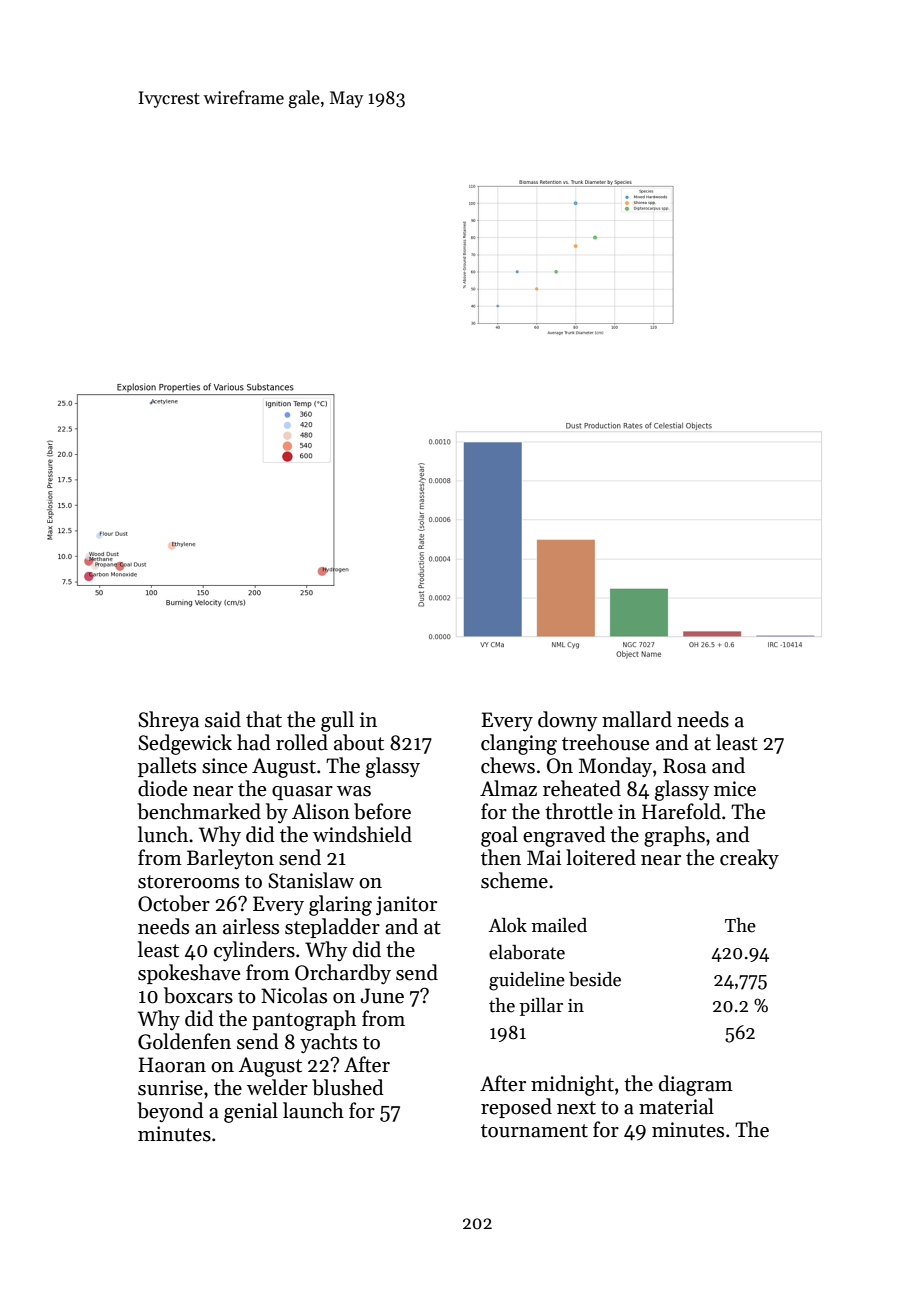  I want to click on downy, so click(568, 721).
